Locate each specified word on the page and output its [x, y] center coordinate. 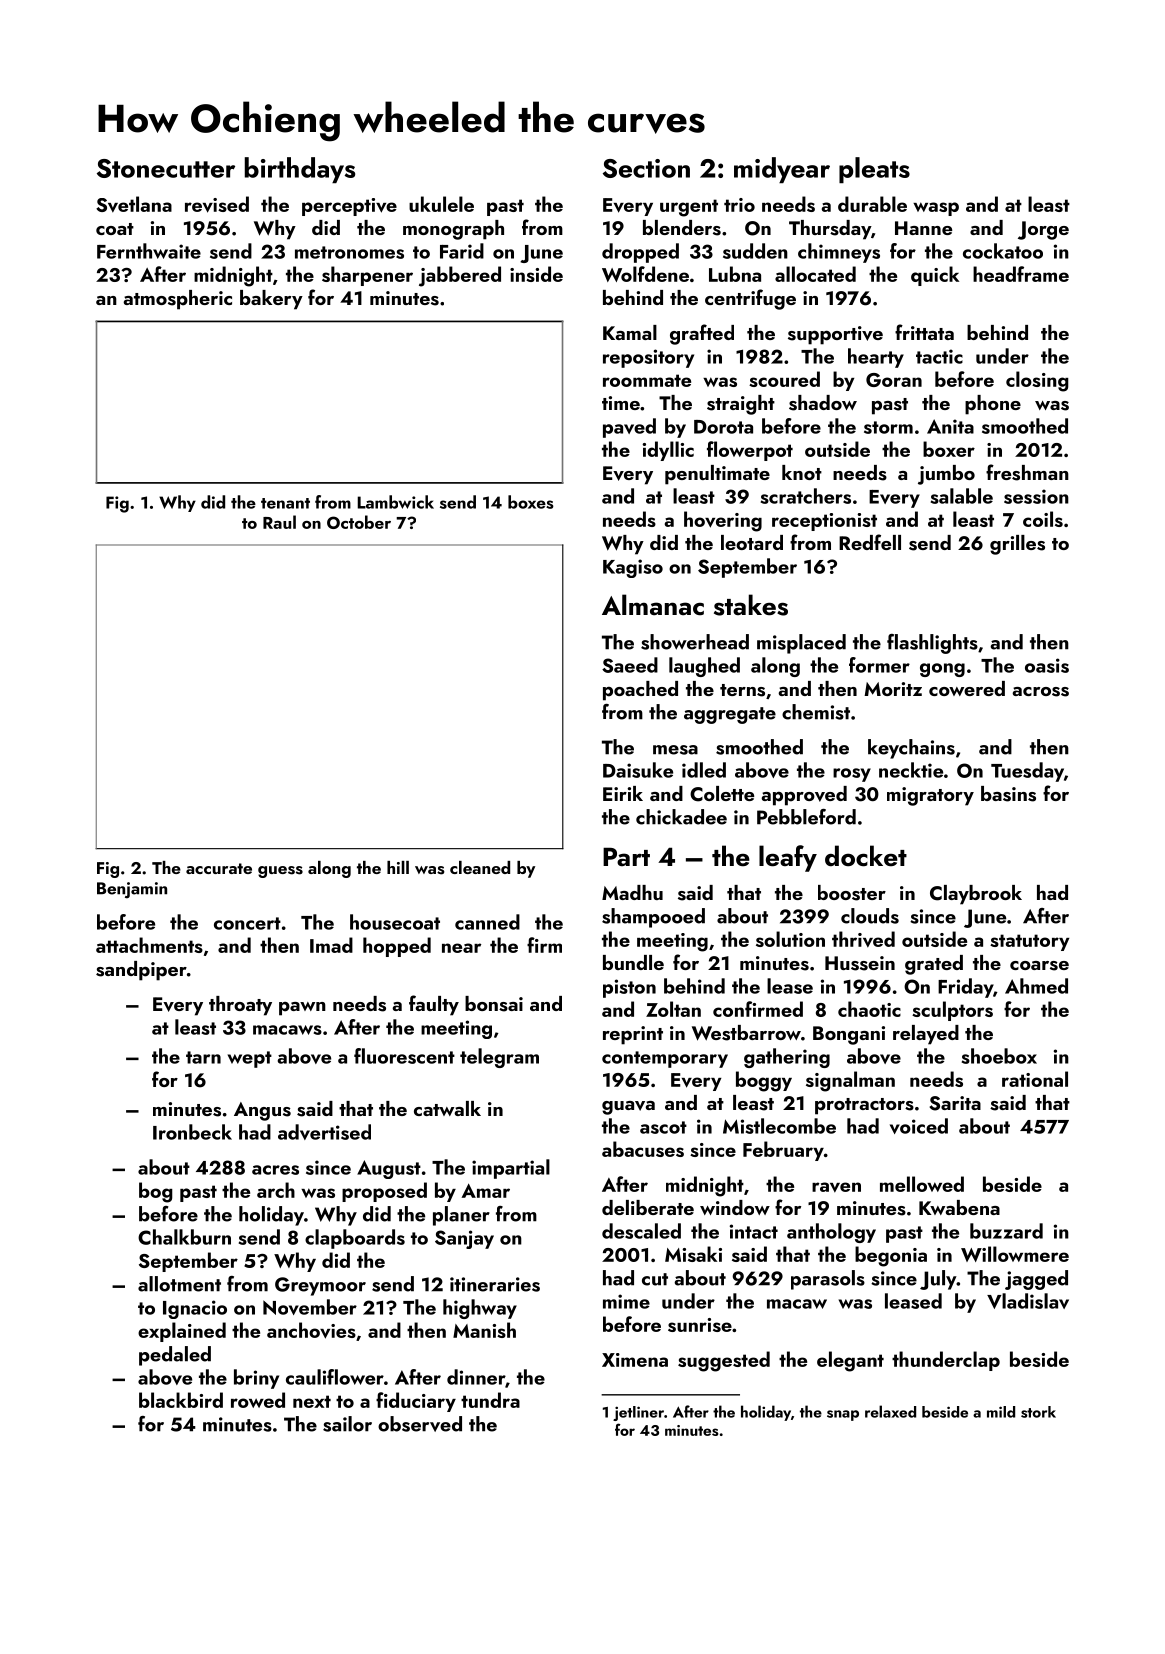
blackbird [181, 1400]
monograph [453, 230]
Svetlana [134, 204]
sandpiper [141, 971]
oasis [1047, 665]
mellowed [922, 1184]
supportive [835, 335]
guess [280, 872]
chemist [816, 712]
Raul [279, 522]
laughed [704, 667]
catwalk [447, 1108]
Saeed [630, 665]
